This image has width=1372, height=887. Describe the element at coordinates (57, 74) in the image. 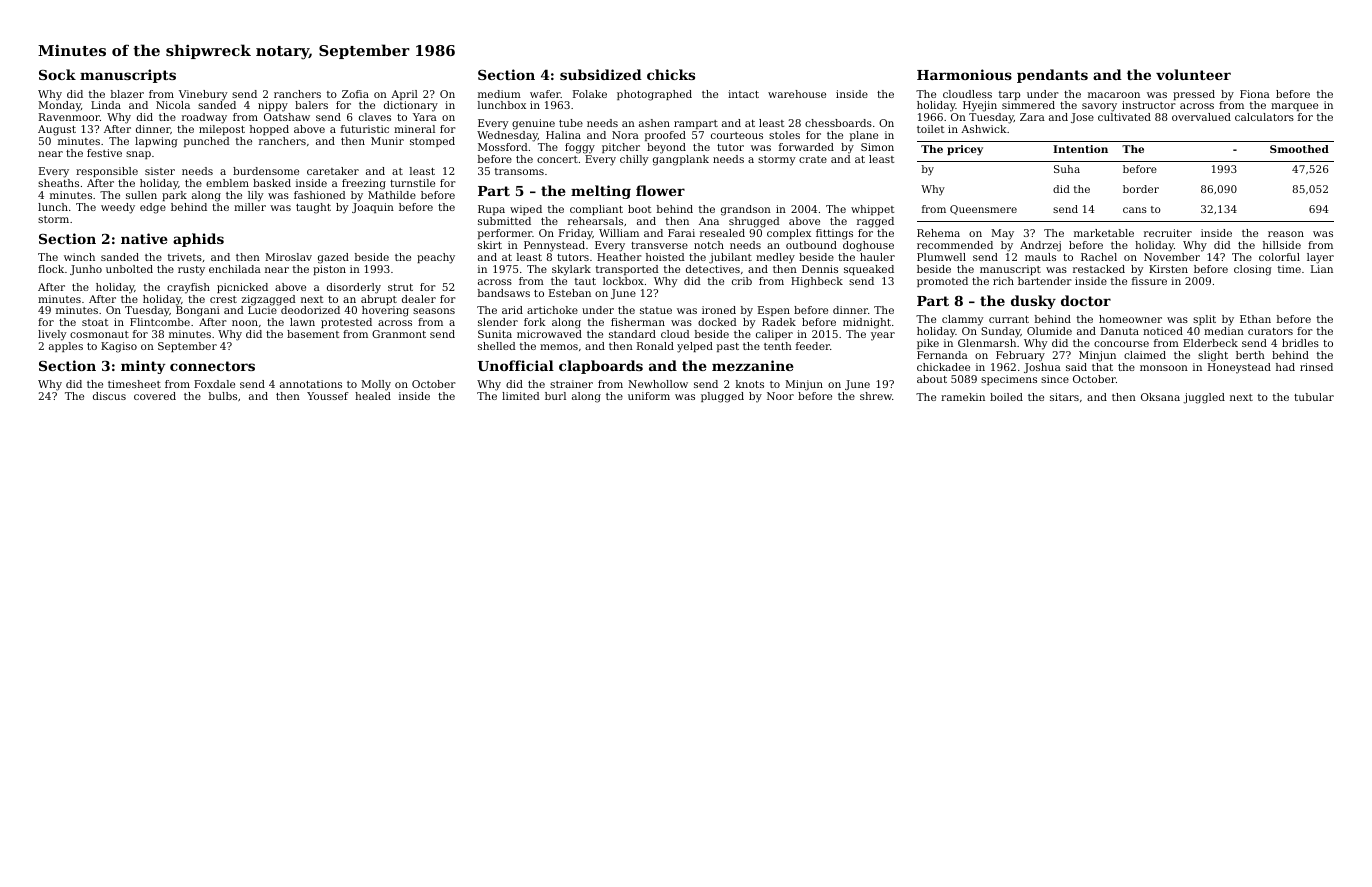

I see `Sock` at that location.
